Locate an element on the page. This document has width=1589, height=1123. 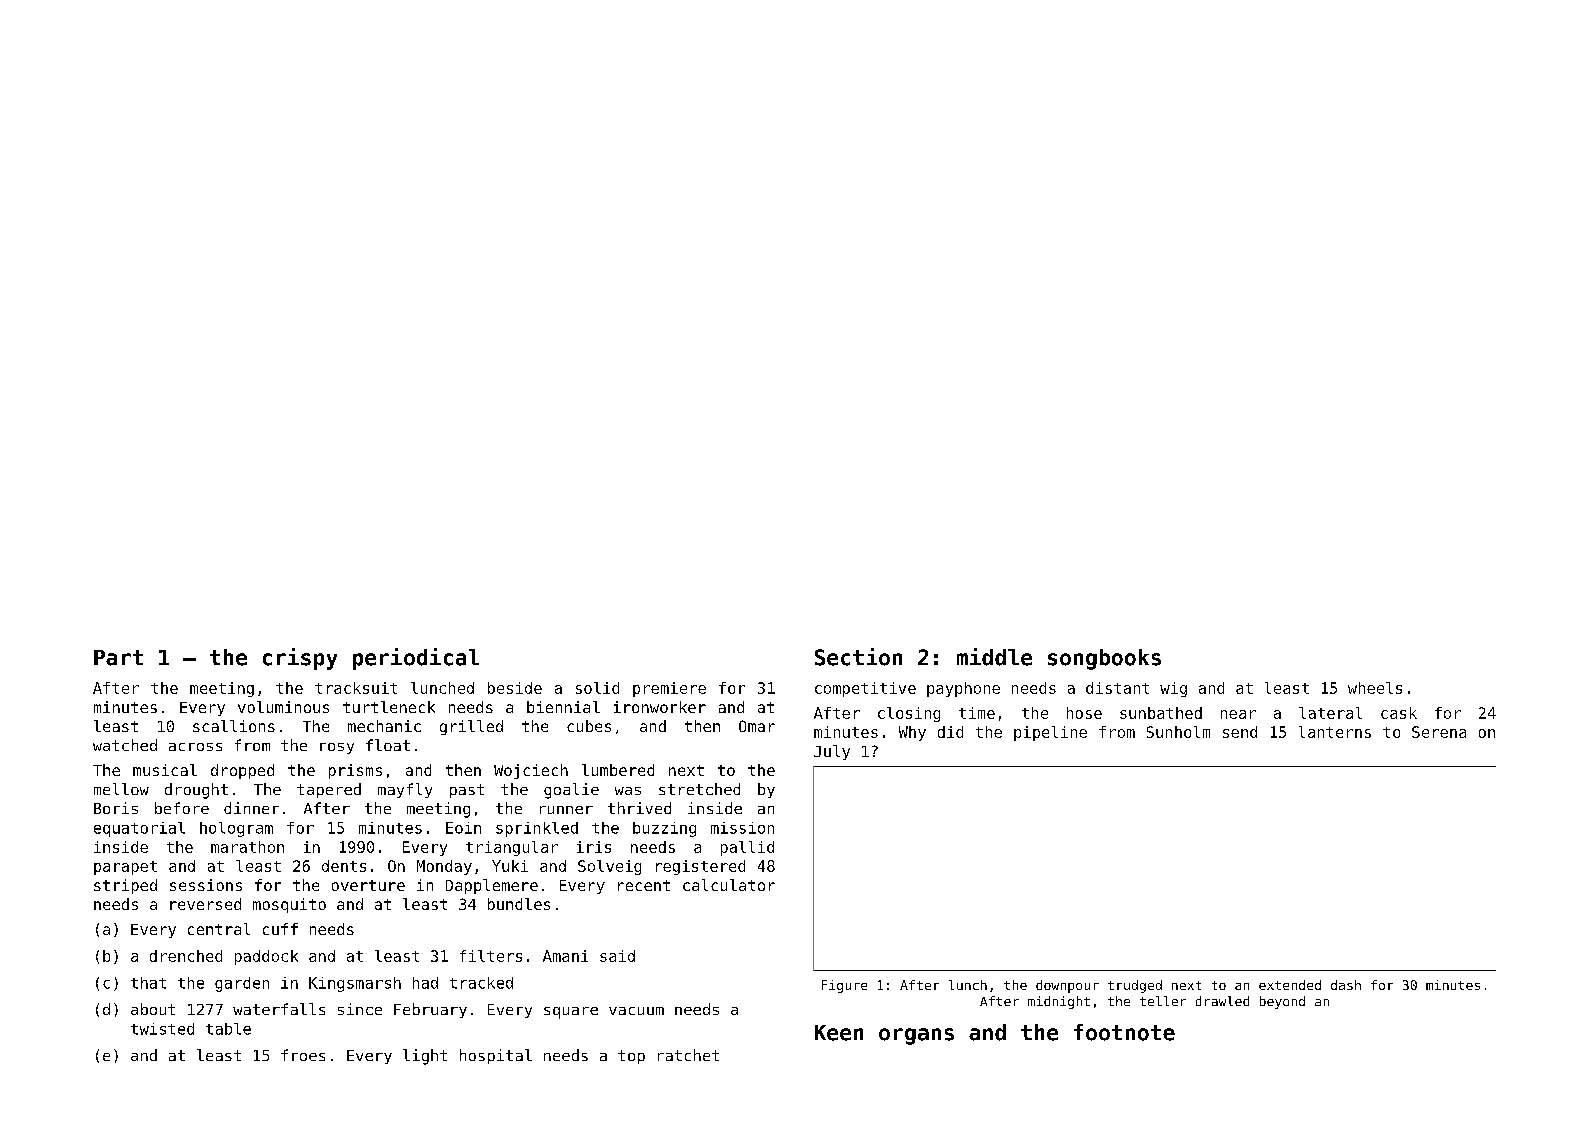
crispy is located at coordinates (300, 659).
